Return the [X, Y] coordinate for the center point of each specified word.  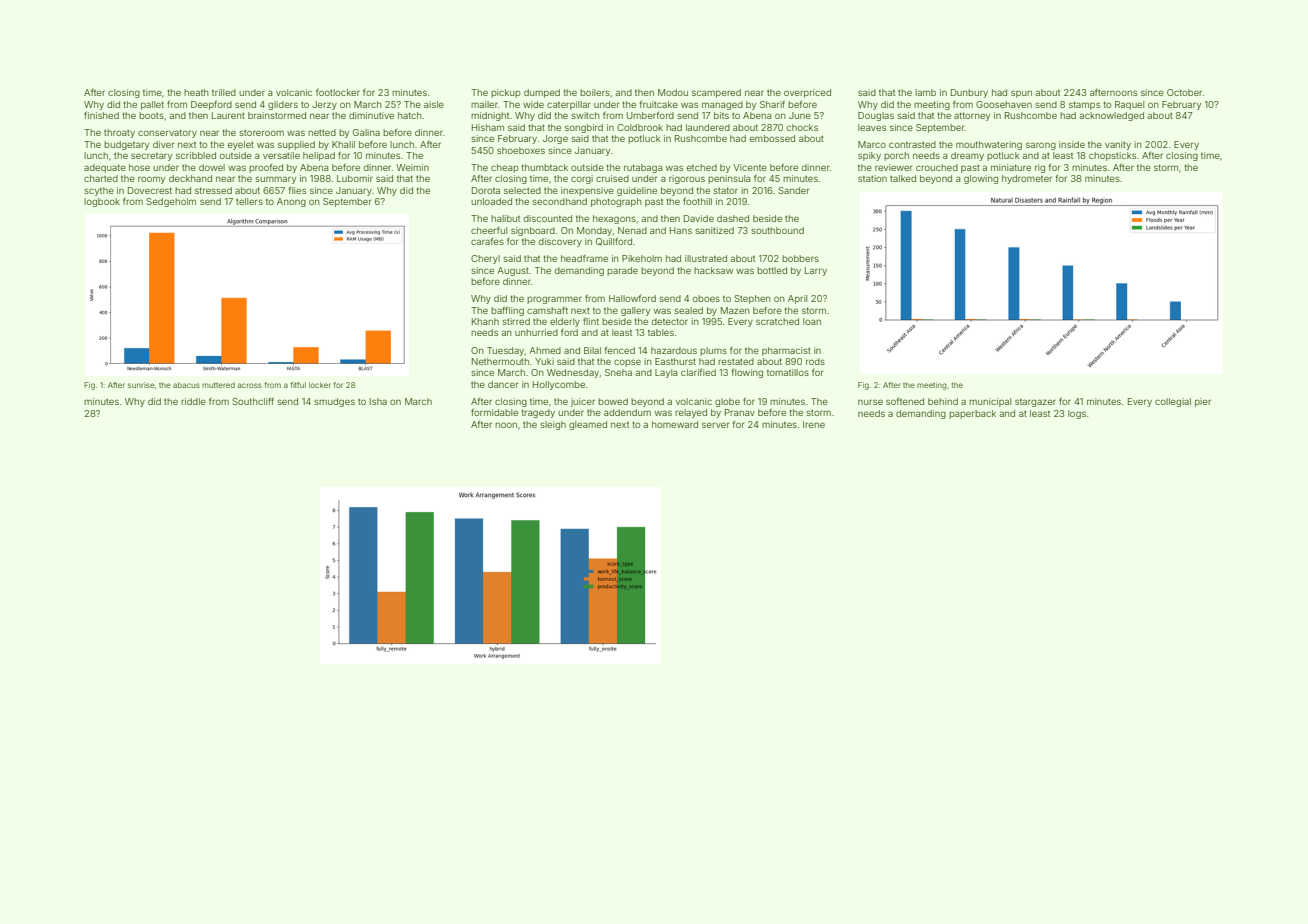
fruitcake [659, 104]
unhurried [536, 332]
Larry [816, 271]
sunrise [141, 385]
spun [1021, 94]
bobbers [800, 258]
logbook [102, 202]
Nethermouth [500, 361]
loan [812, 321]
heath [196, 92]
